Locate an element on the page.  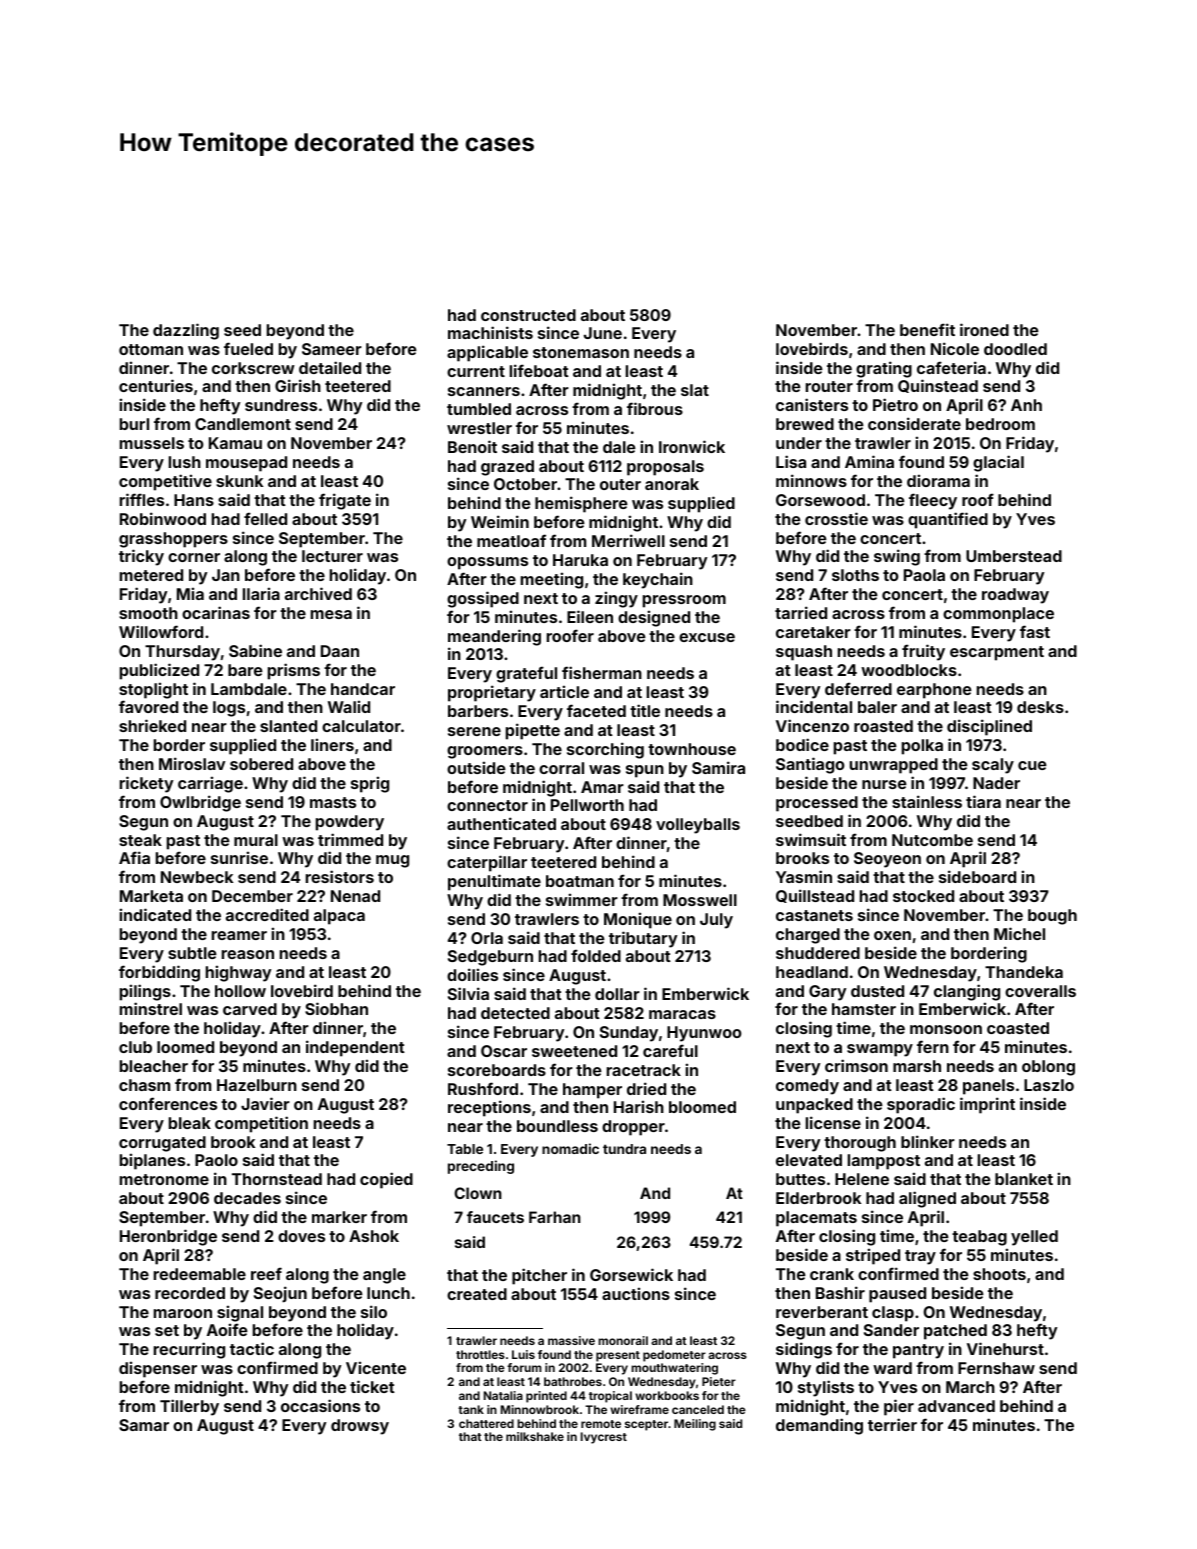
Weimin is located at coordinates (500, 521).
